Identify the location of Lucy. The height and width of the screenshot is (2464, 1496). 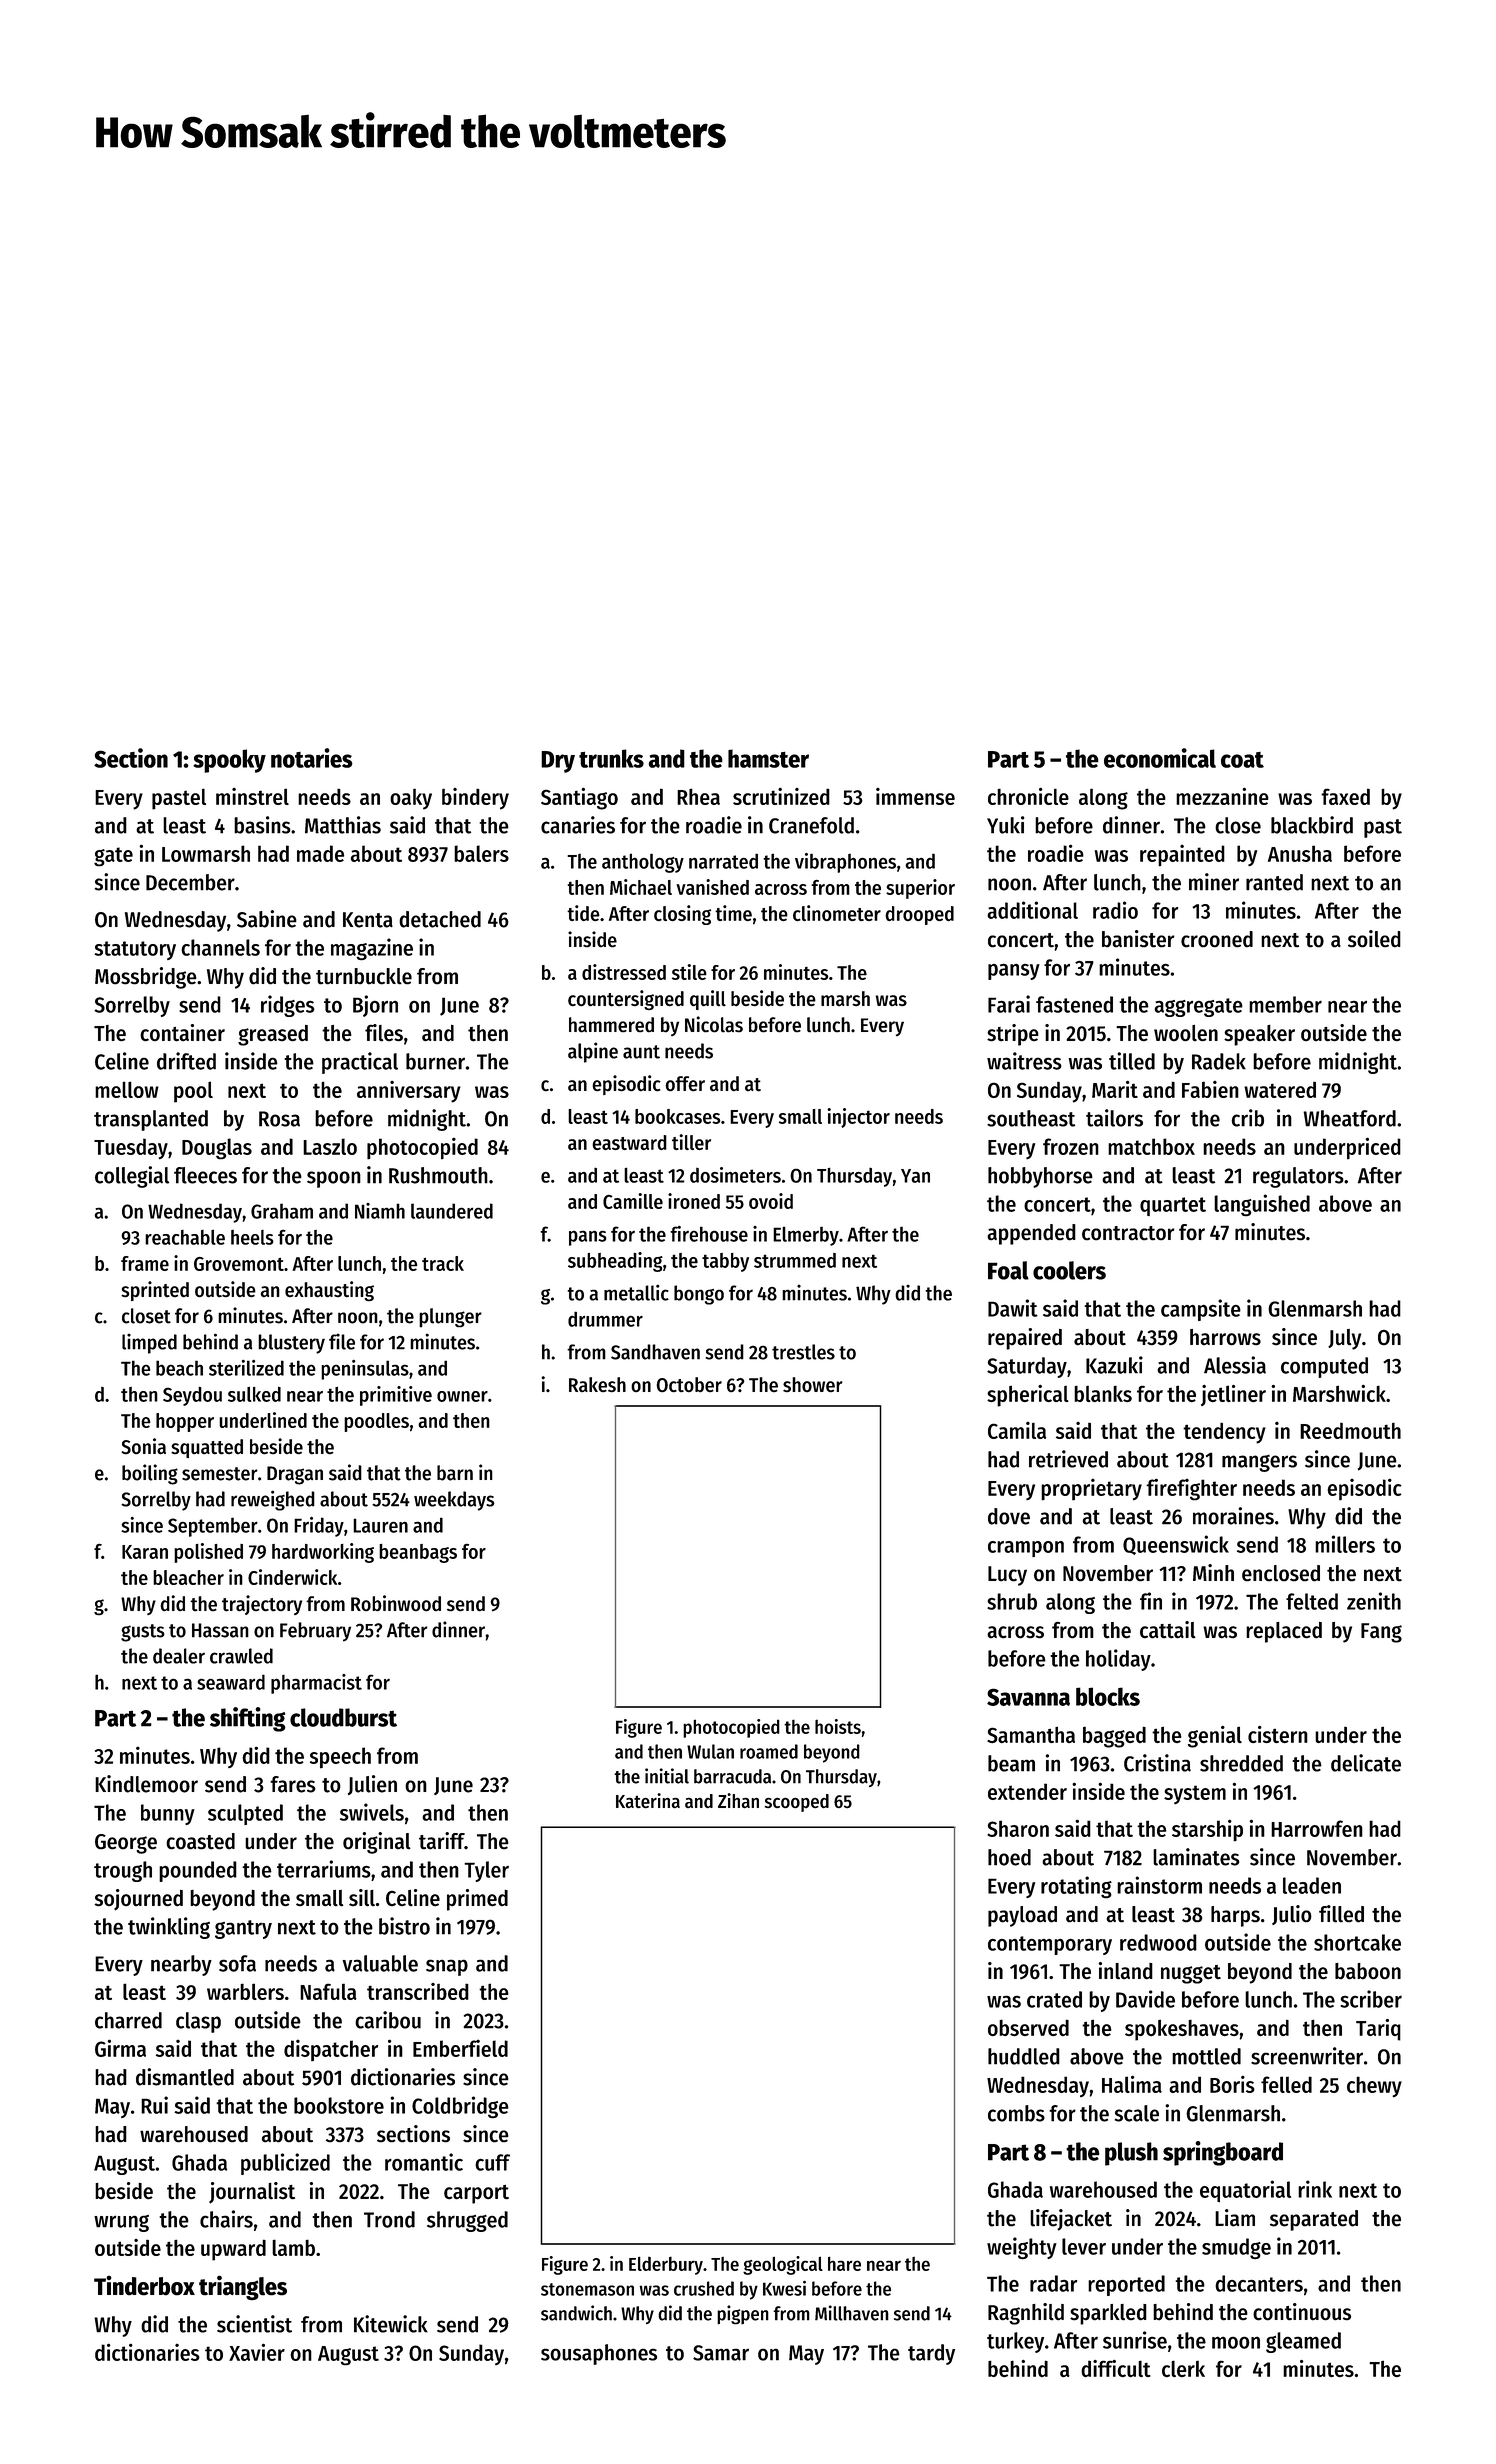
(1007, 1576).
